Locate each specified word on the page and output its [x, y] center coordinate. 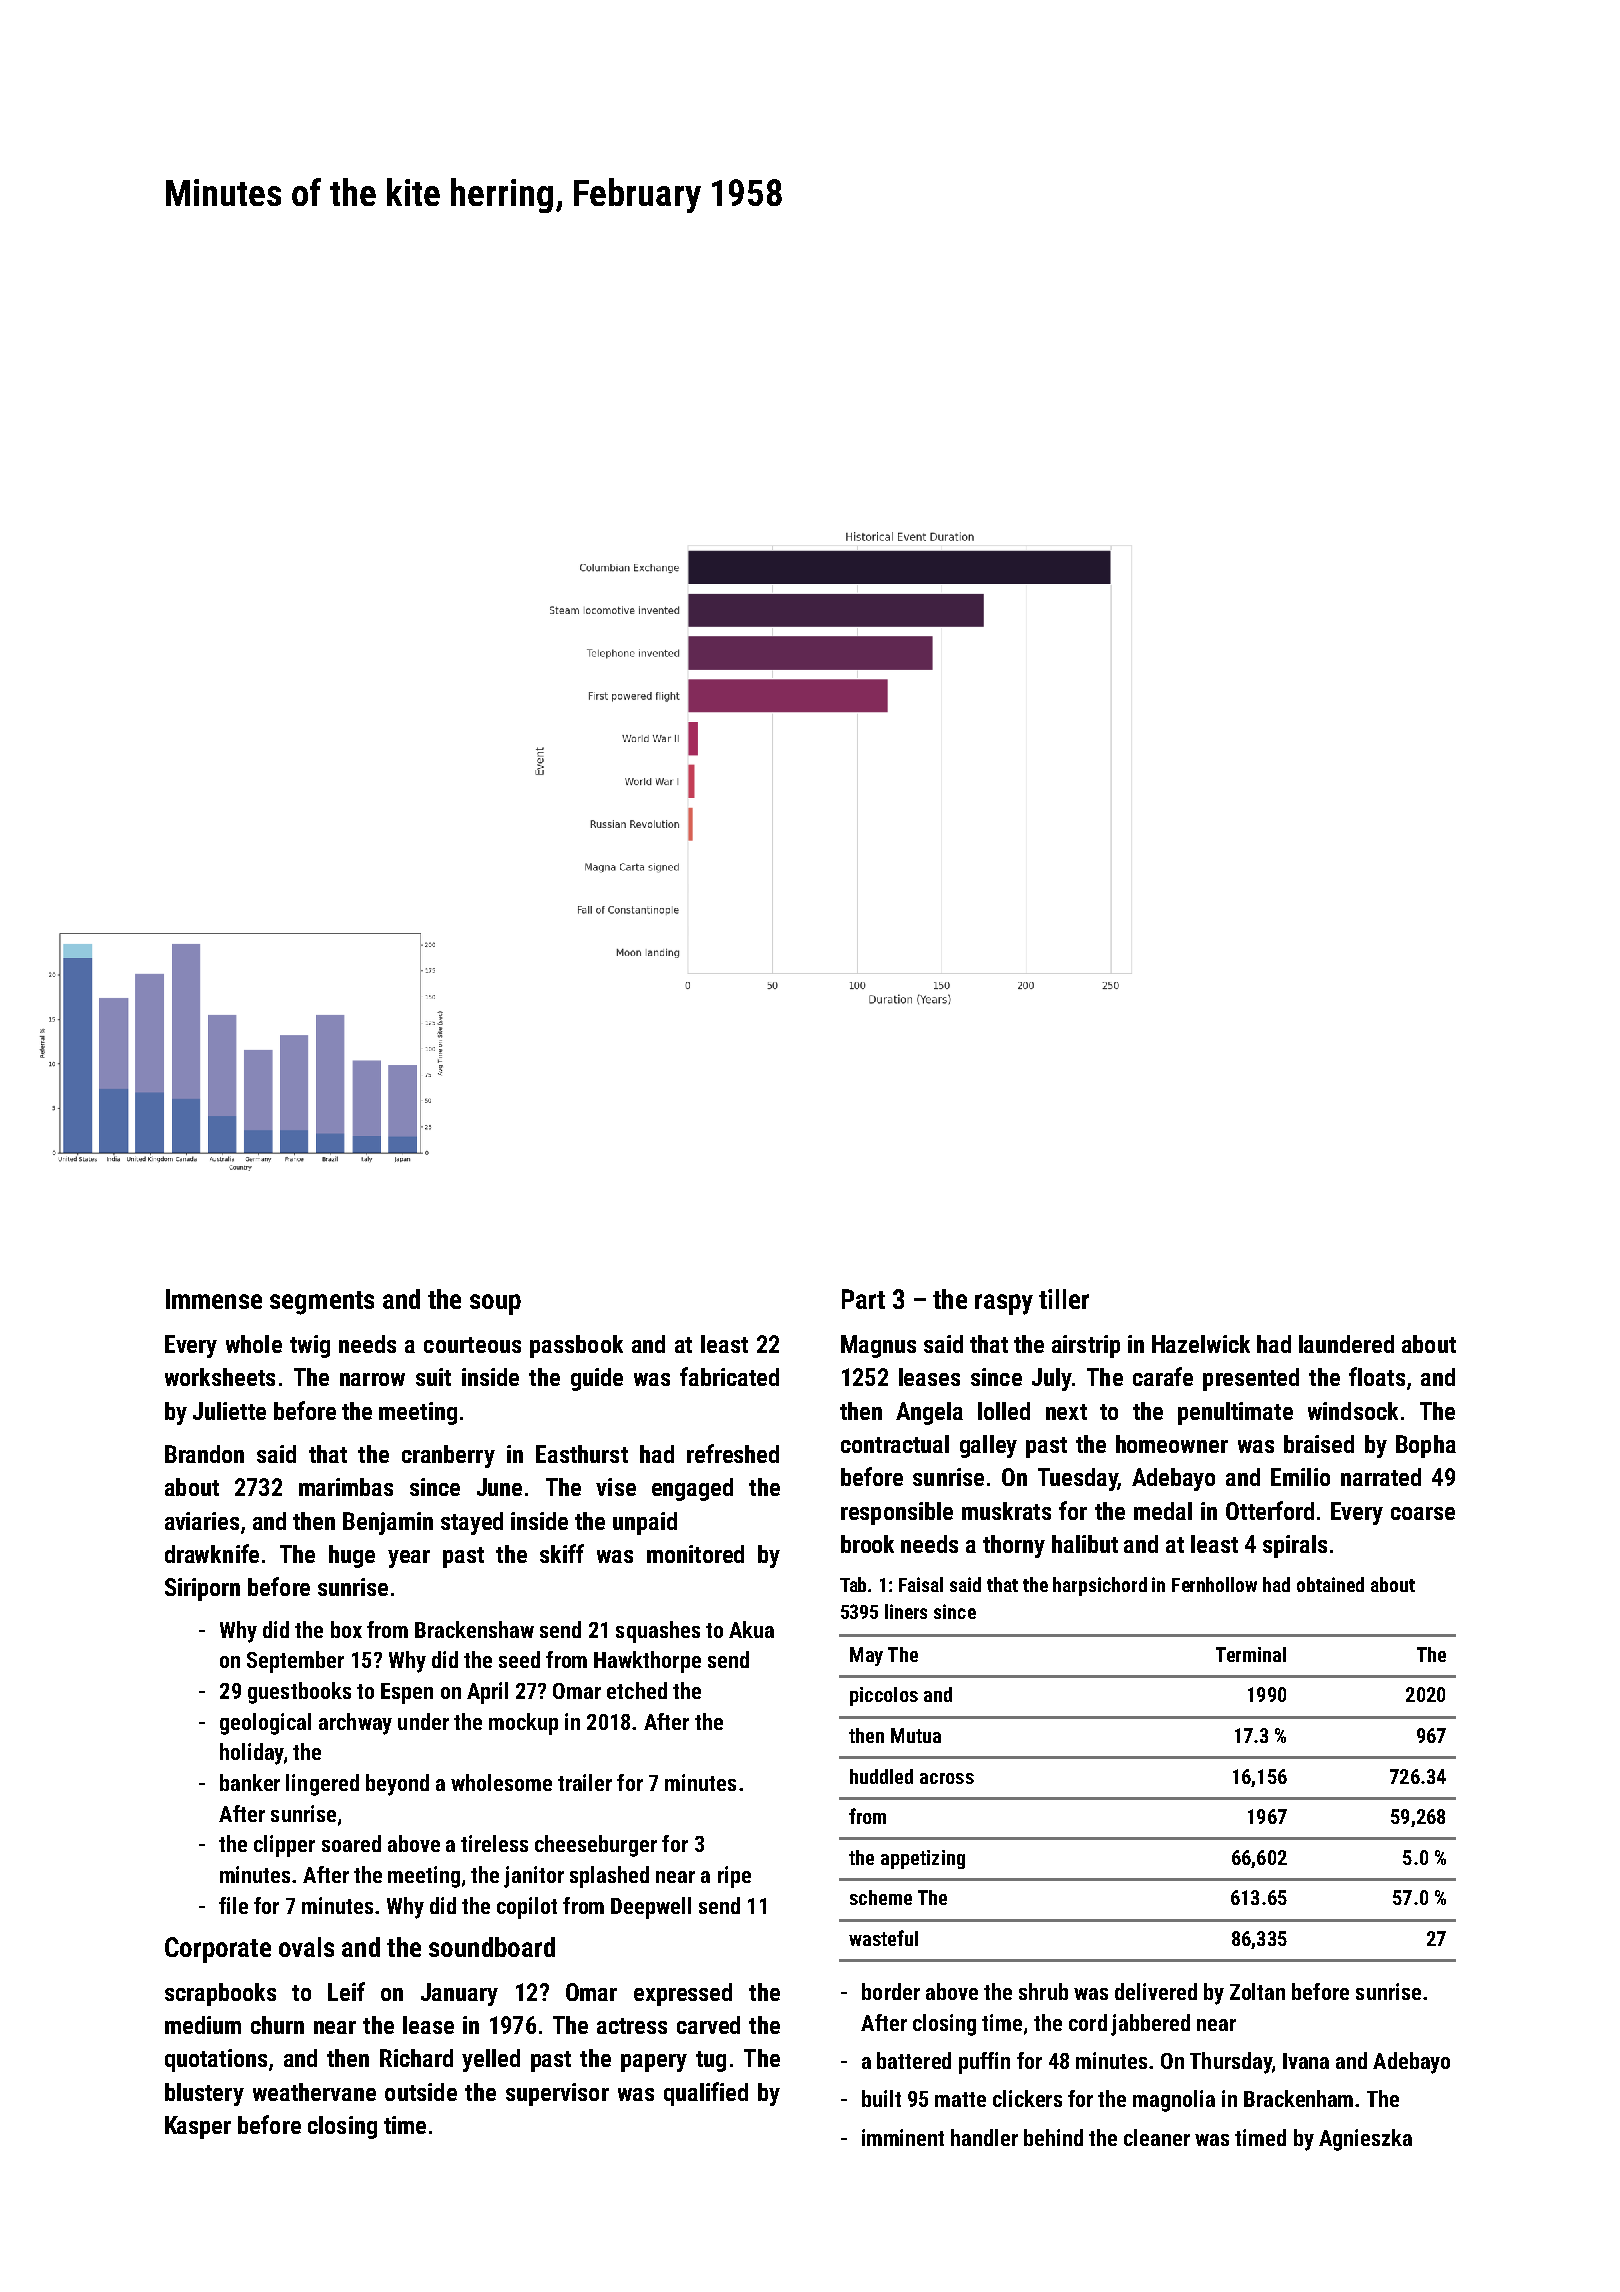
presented [1251, 1379]
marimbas [346, 1487]
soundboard [492, 1947]
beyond [397, 1785]
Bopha [1426, 1446]
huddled [881, 1776]
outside [421, 2092]
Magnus [878, 1346]
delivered [1156, 1991]
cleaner [1157, 2137]
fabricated [729, 1376]
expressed [683, 1994]
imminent [903, 2137]
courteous [472, 1345]
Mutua [916, 1735]
